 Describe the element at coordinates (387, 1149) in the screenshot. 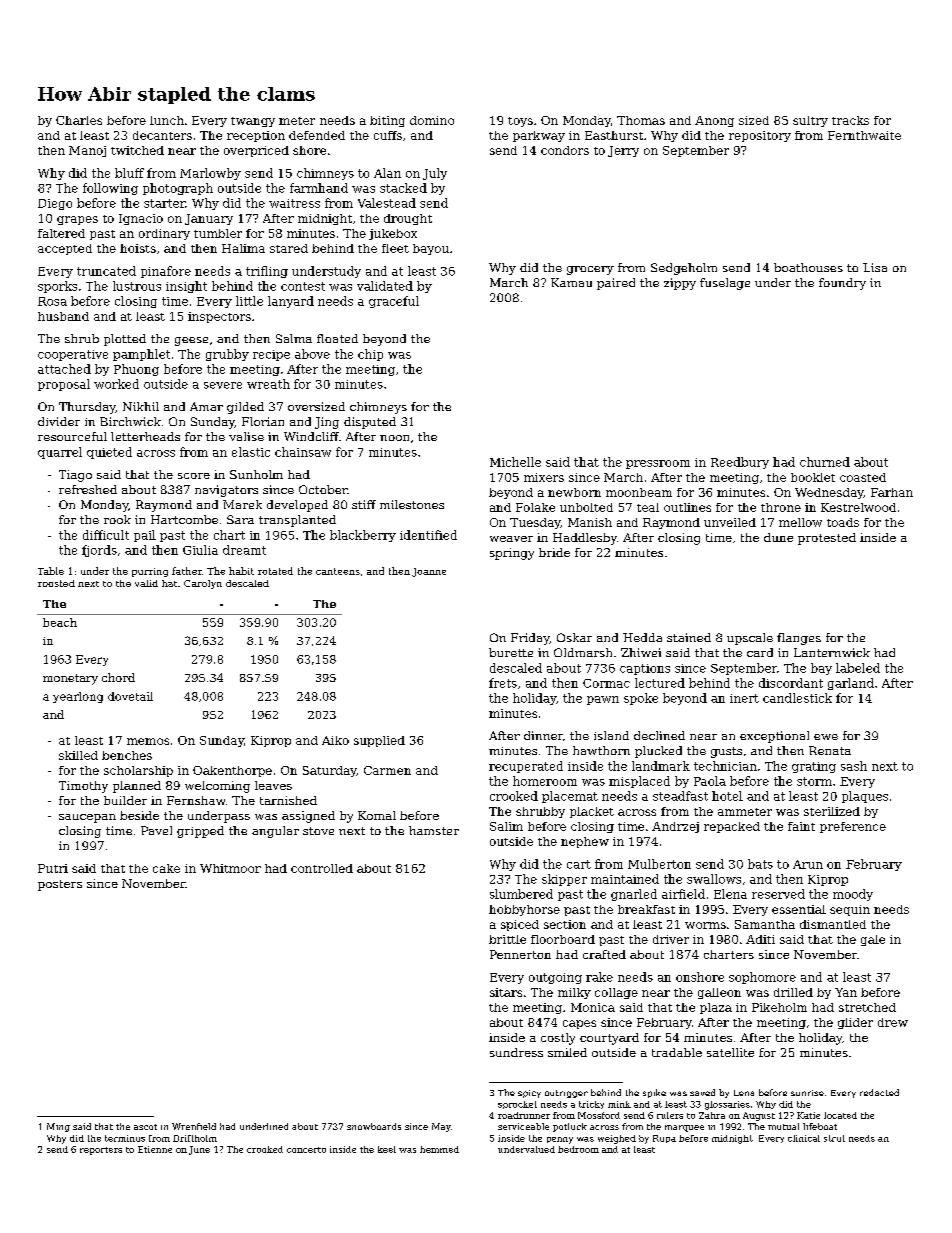

I see `keel` at that location.
